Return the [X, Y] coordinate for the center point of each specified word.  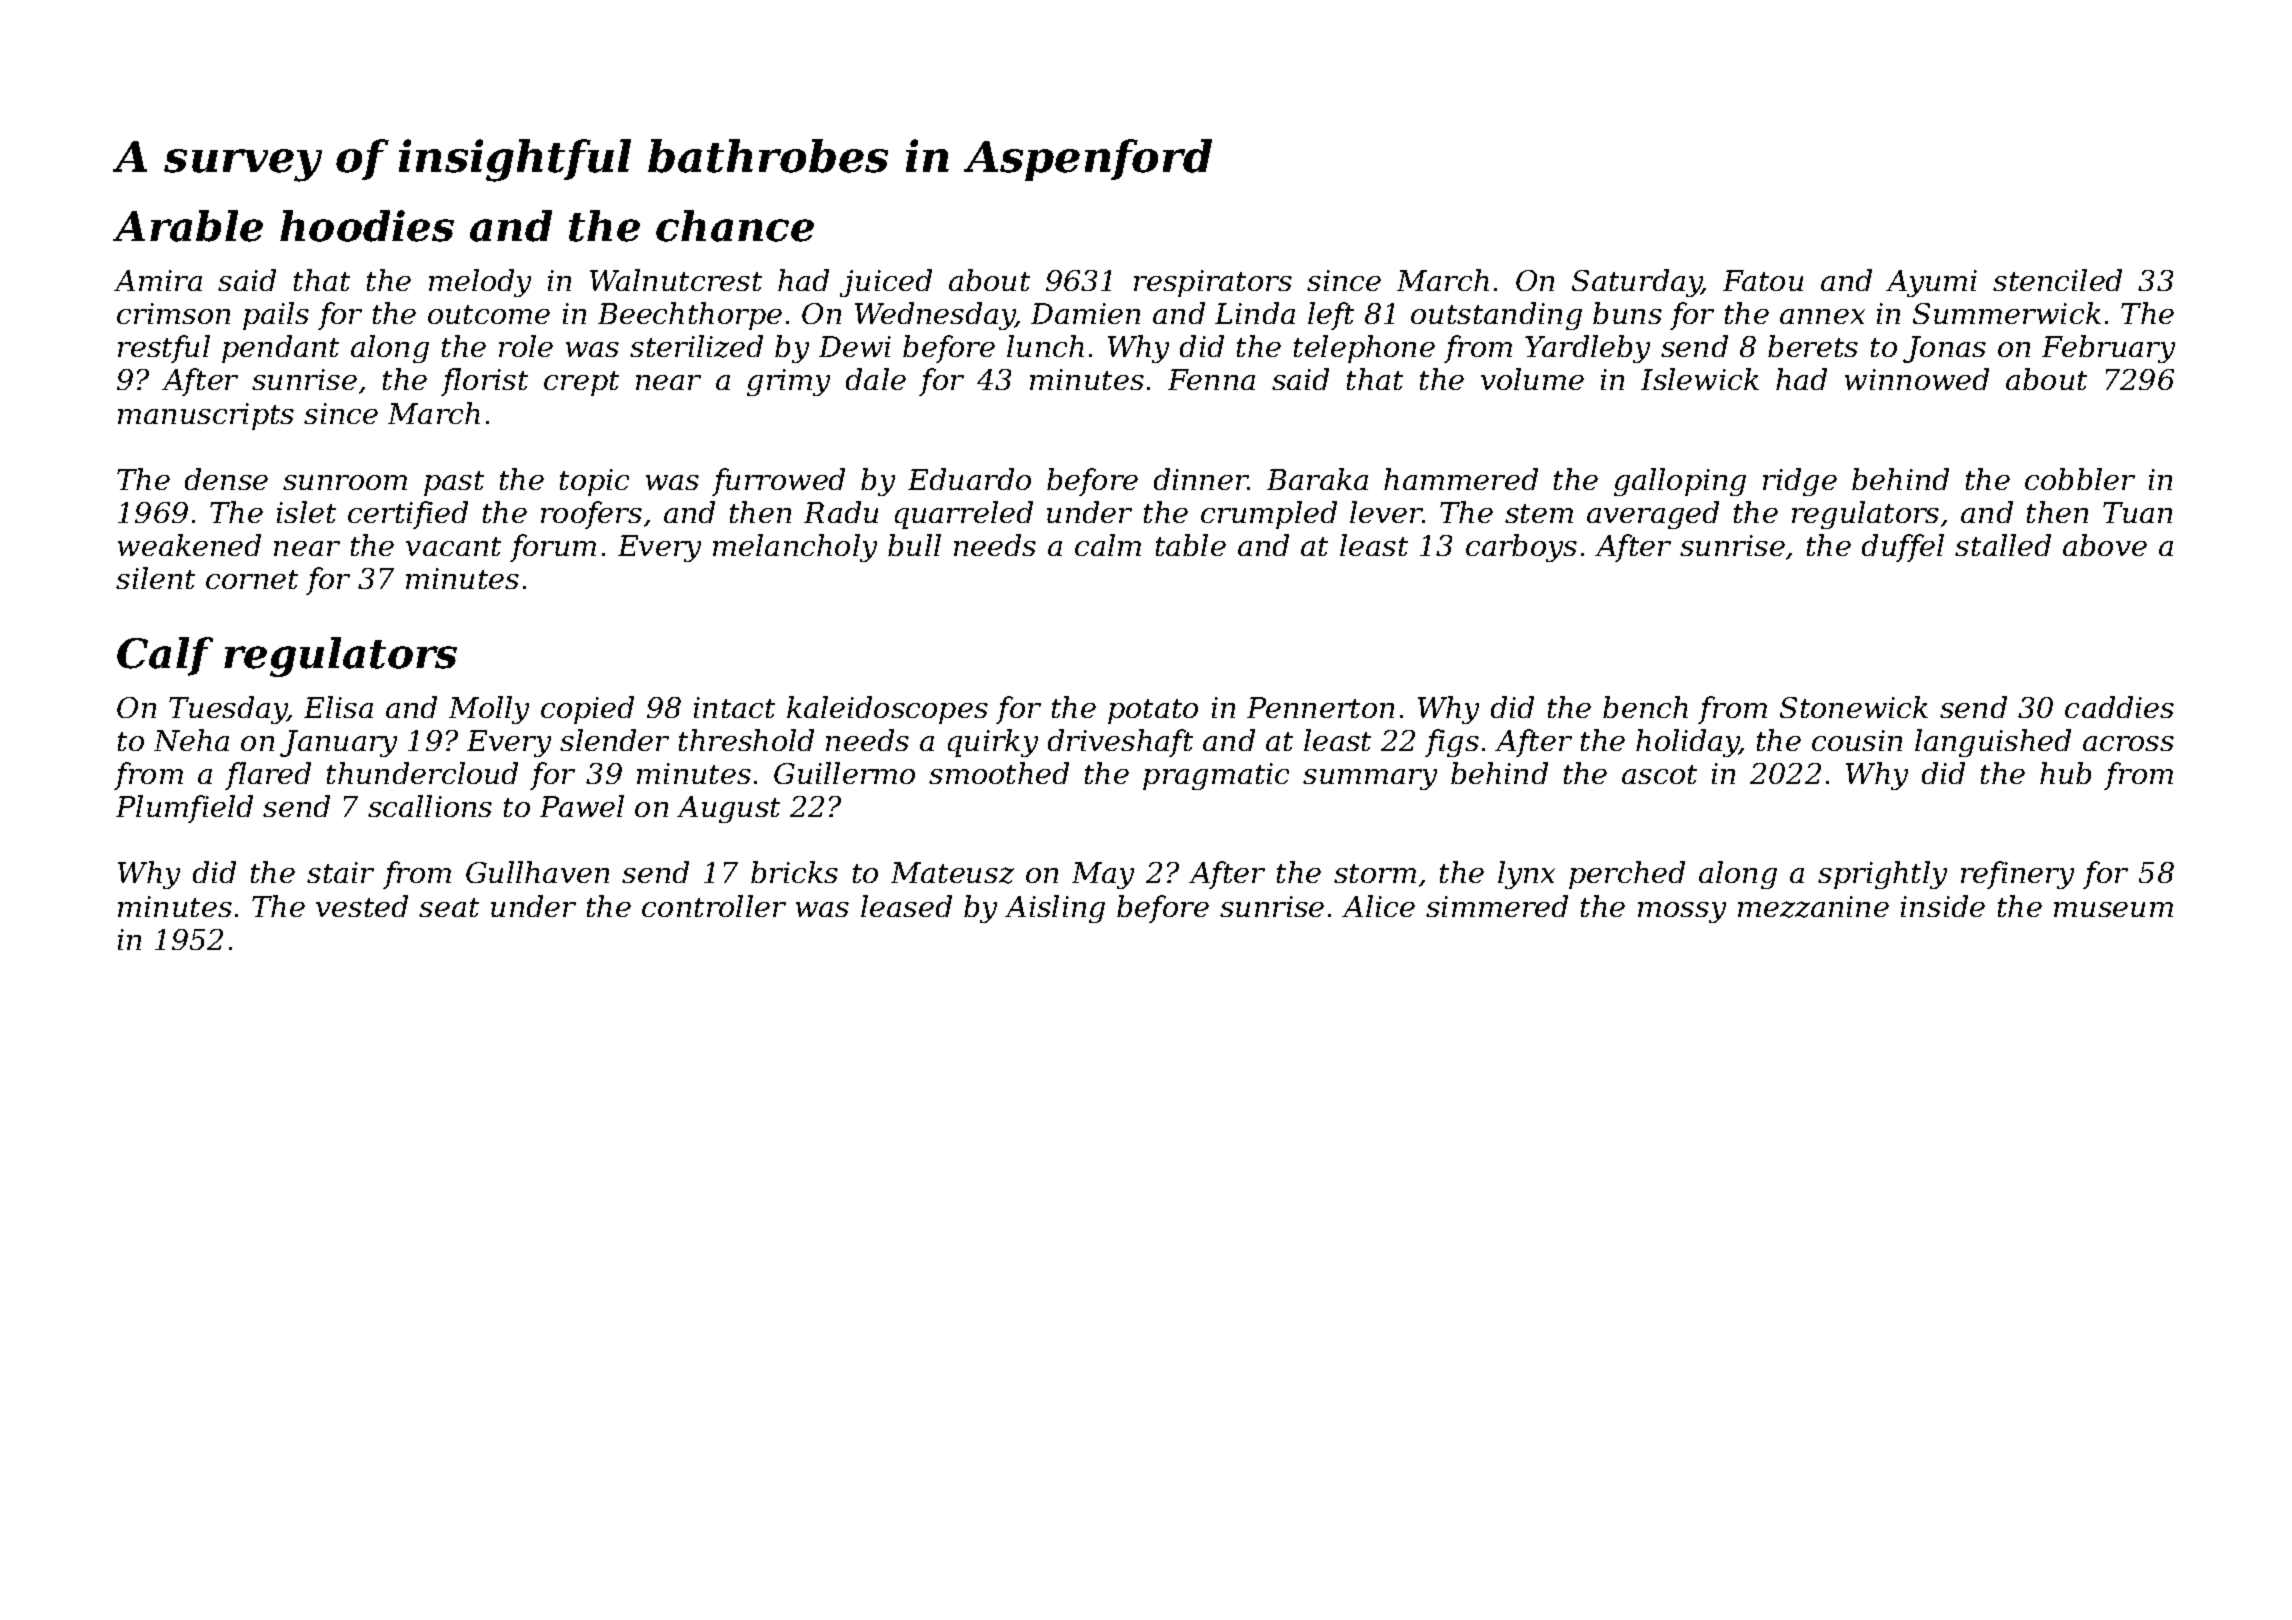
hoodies [367, 226]
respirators [1213, 283]
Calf [165, 656]
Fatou [1763, 280]
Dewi [855, 346]
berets [1813, 346]
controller [714, 906]
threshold [746, 740]
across [2128, 743]
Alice [1378, 906]
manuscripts [206, 416]
